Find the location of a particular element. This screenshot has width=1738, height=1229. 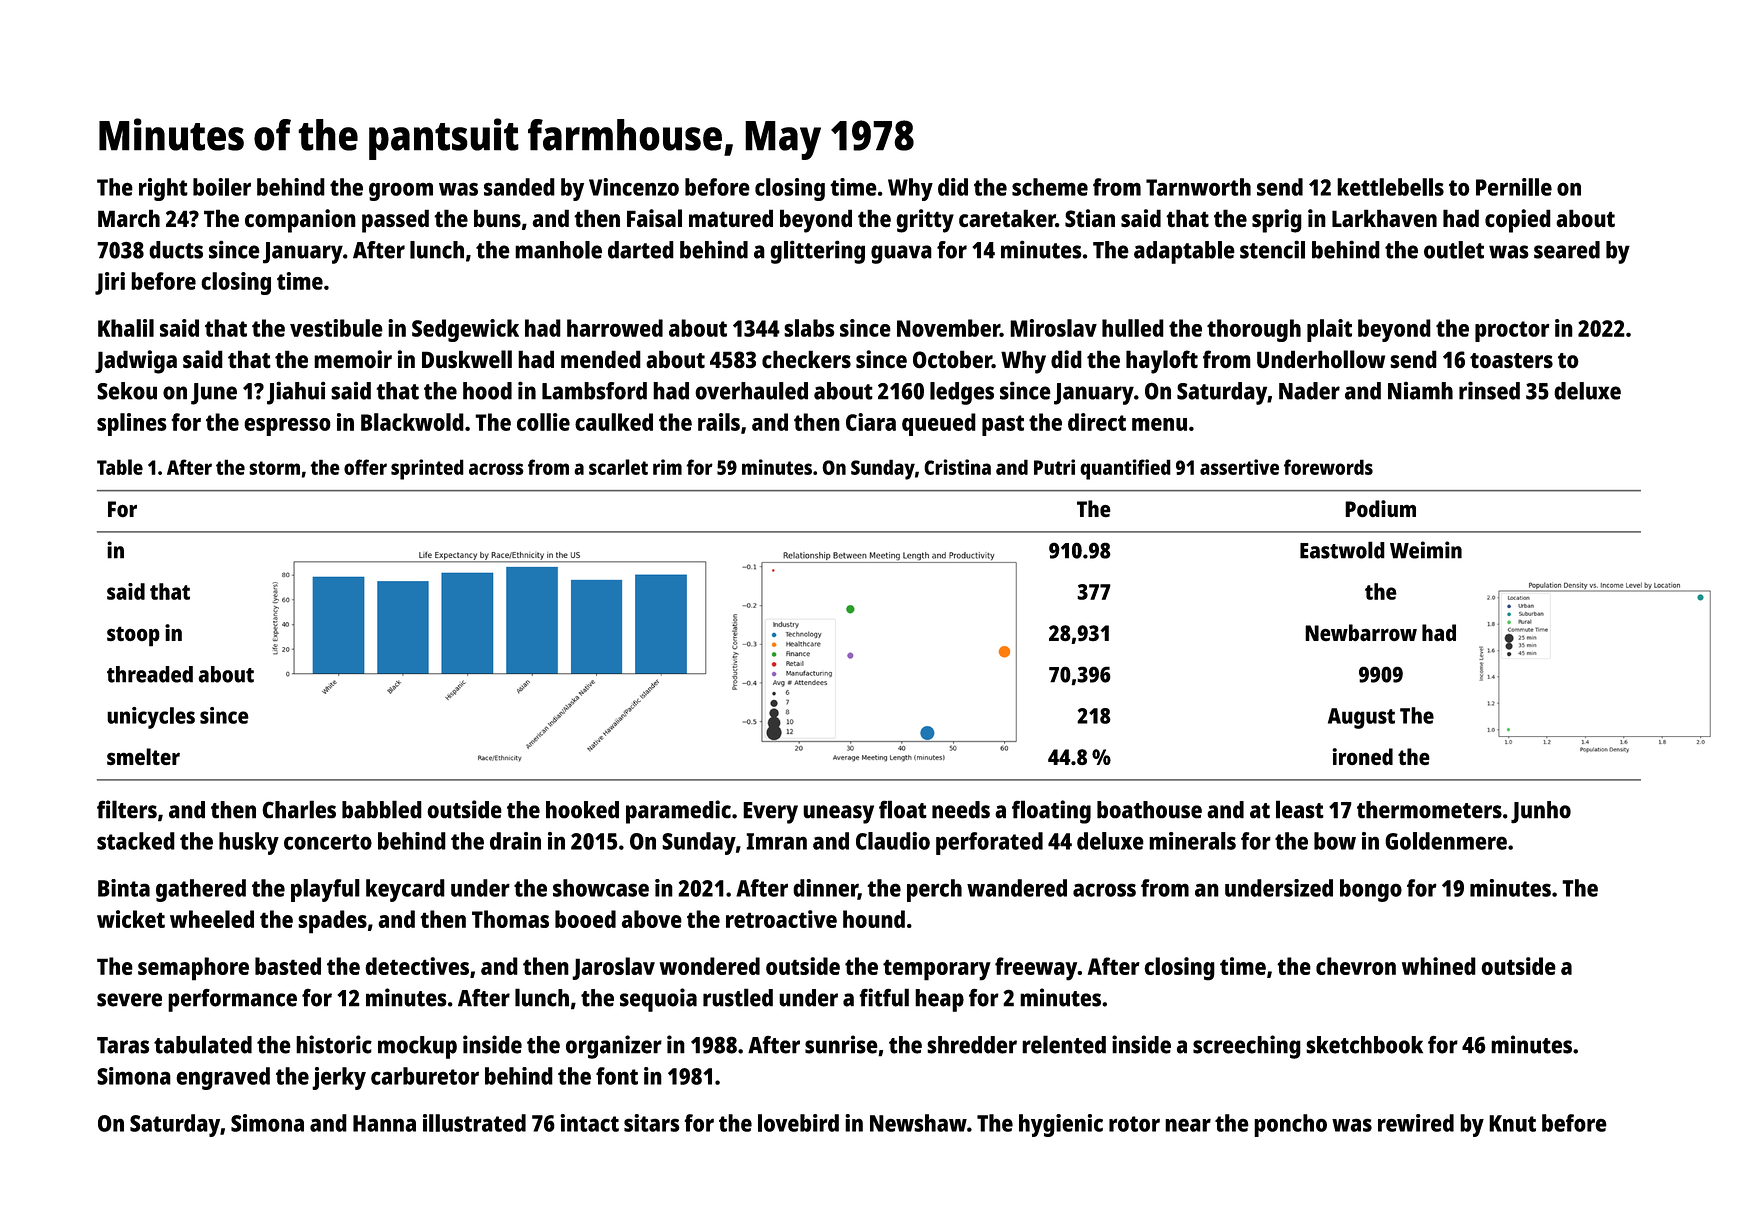

Goldenmere is located at coordinates (1446, 841).
